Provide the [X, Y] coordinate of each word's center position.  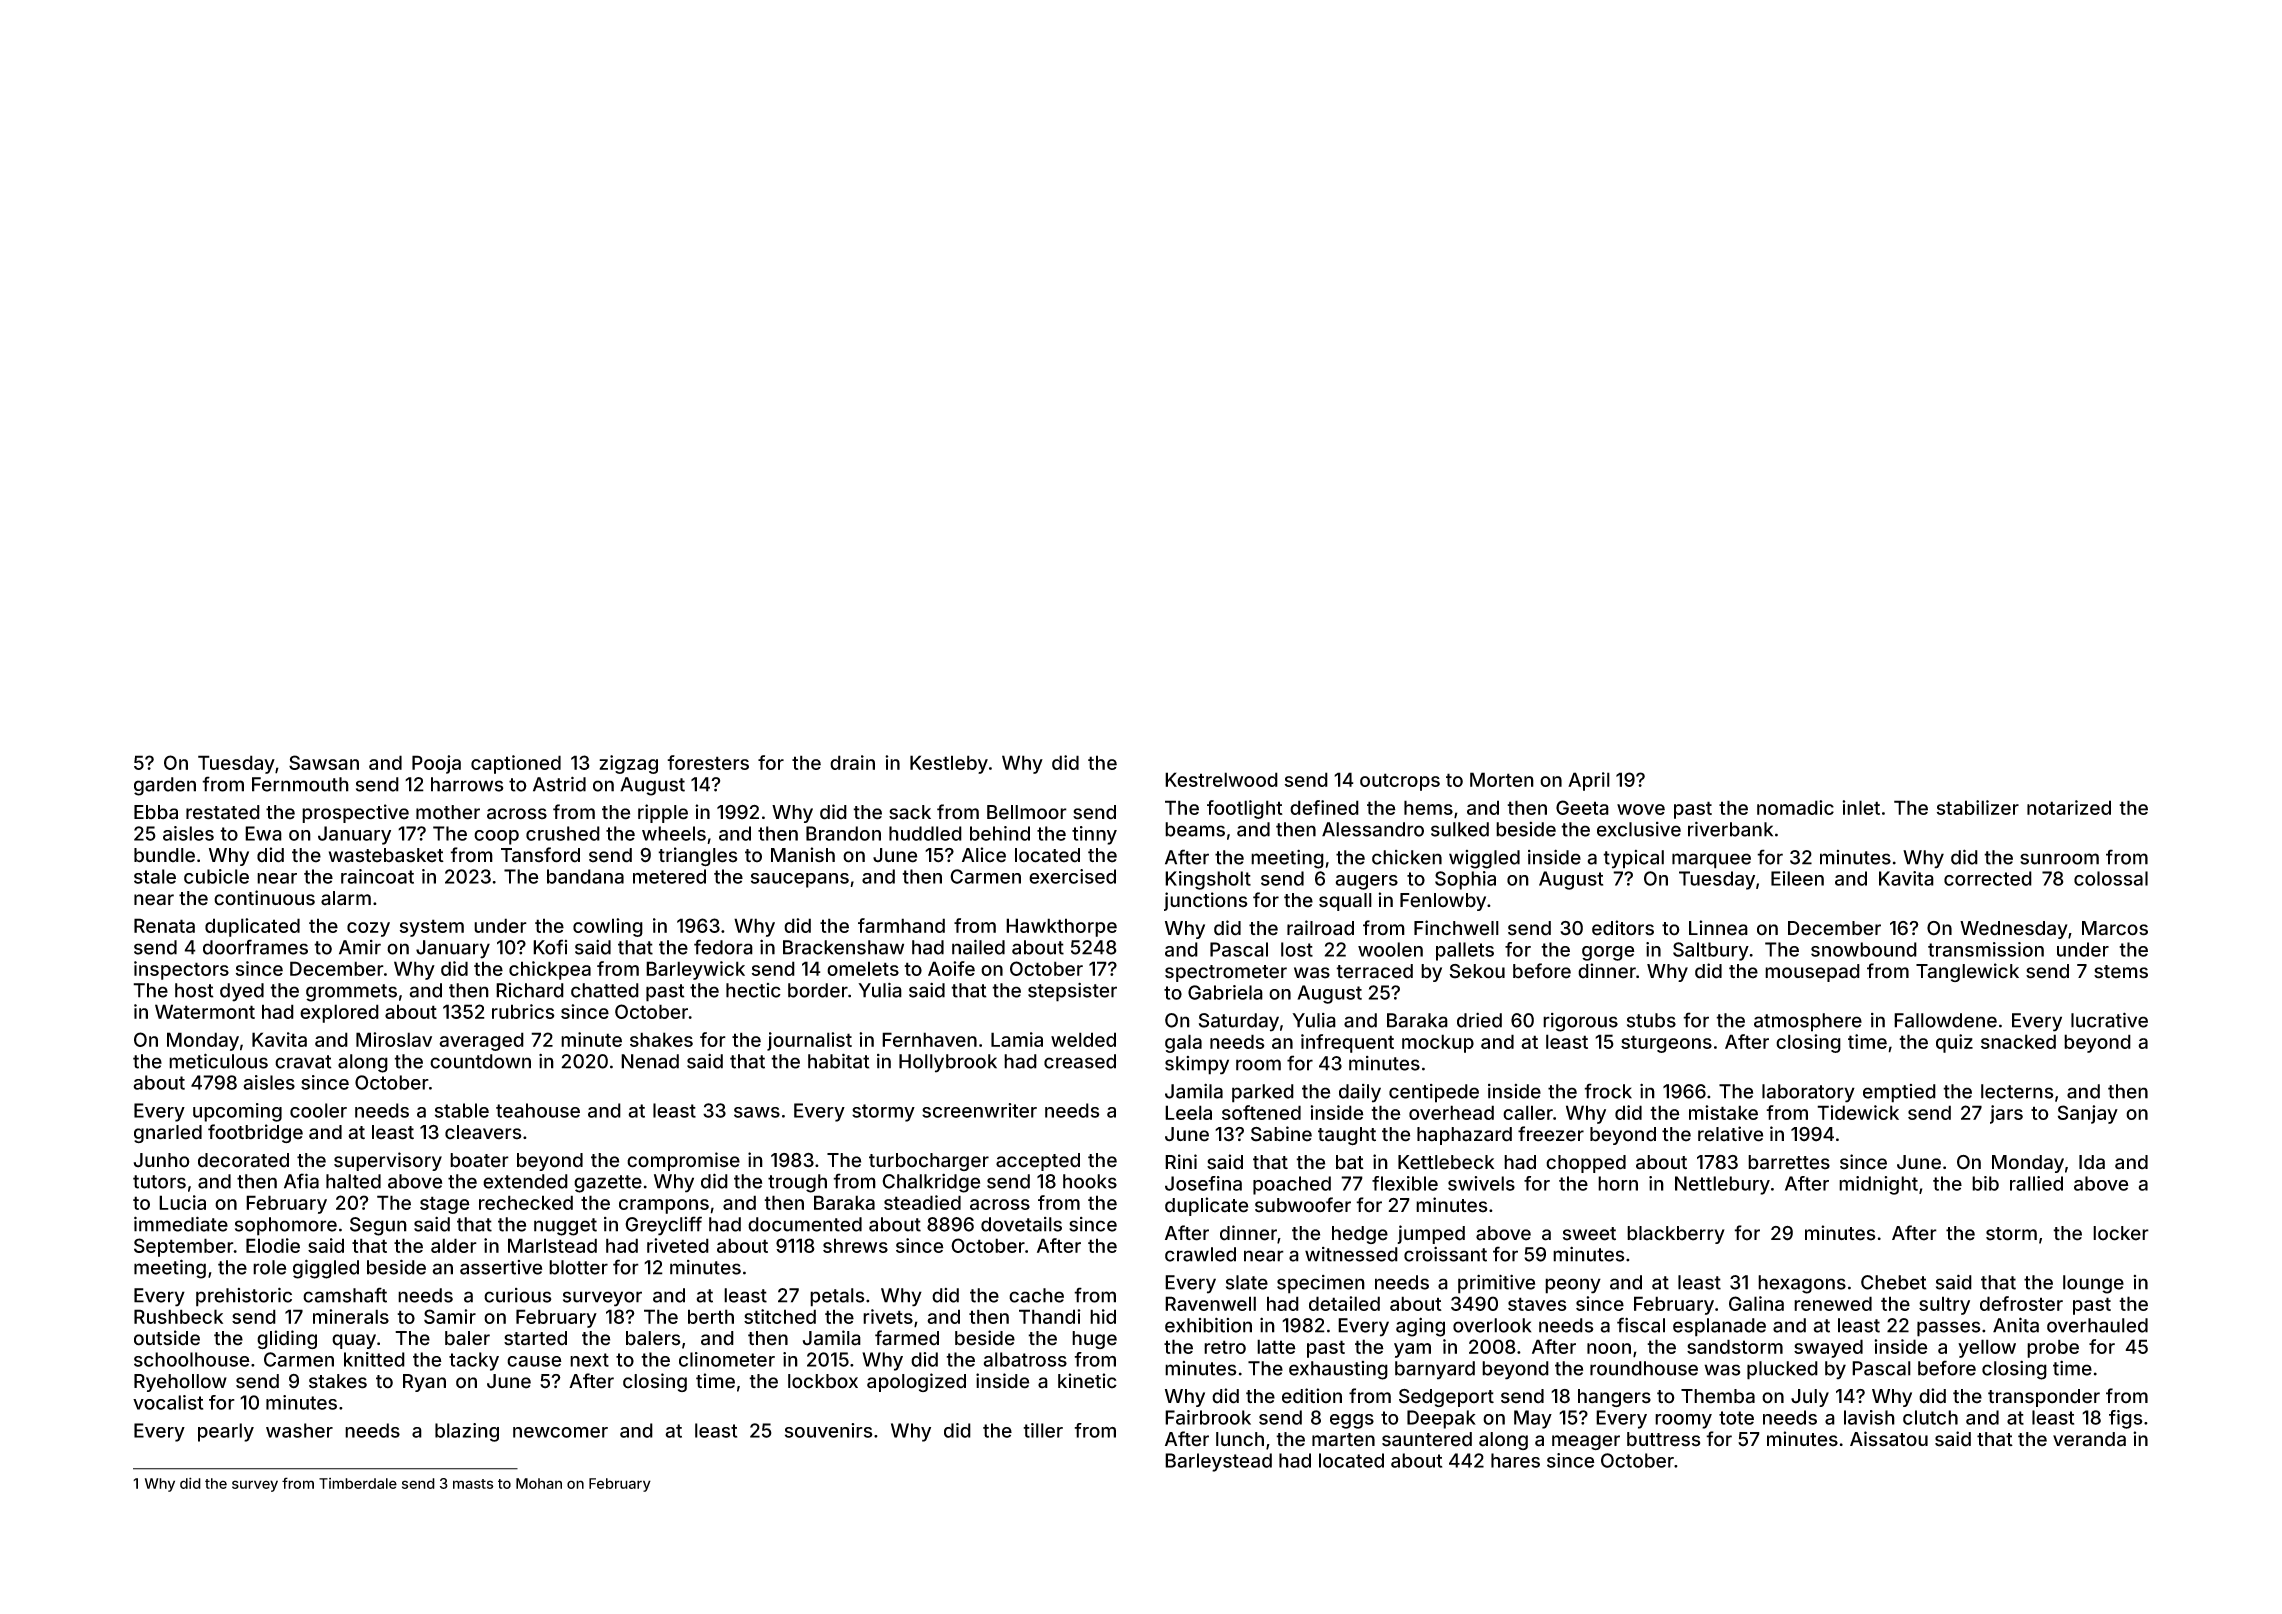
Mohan [539, 1483]
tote [1736, 1418]
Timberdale [358, 1483]
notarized [2069, 807]
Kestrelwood [1221, 779]
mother [448, 812]
